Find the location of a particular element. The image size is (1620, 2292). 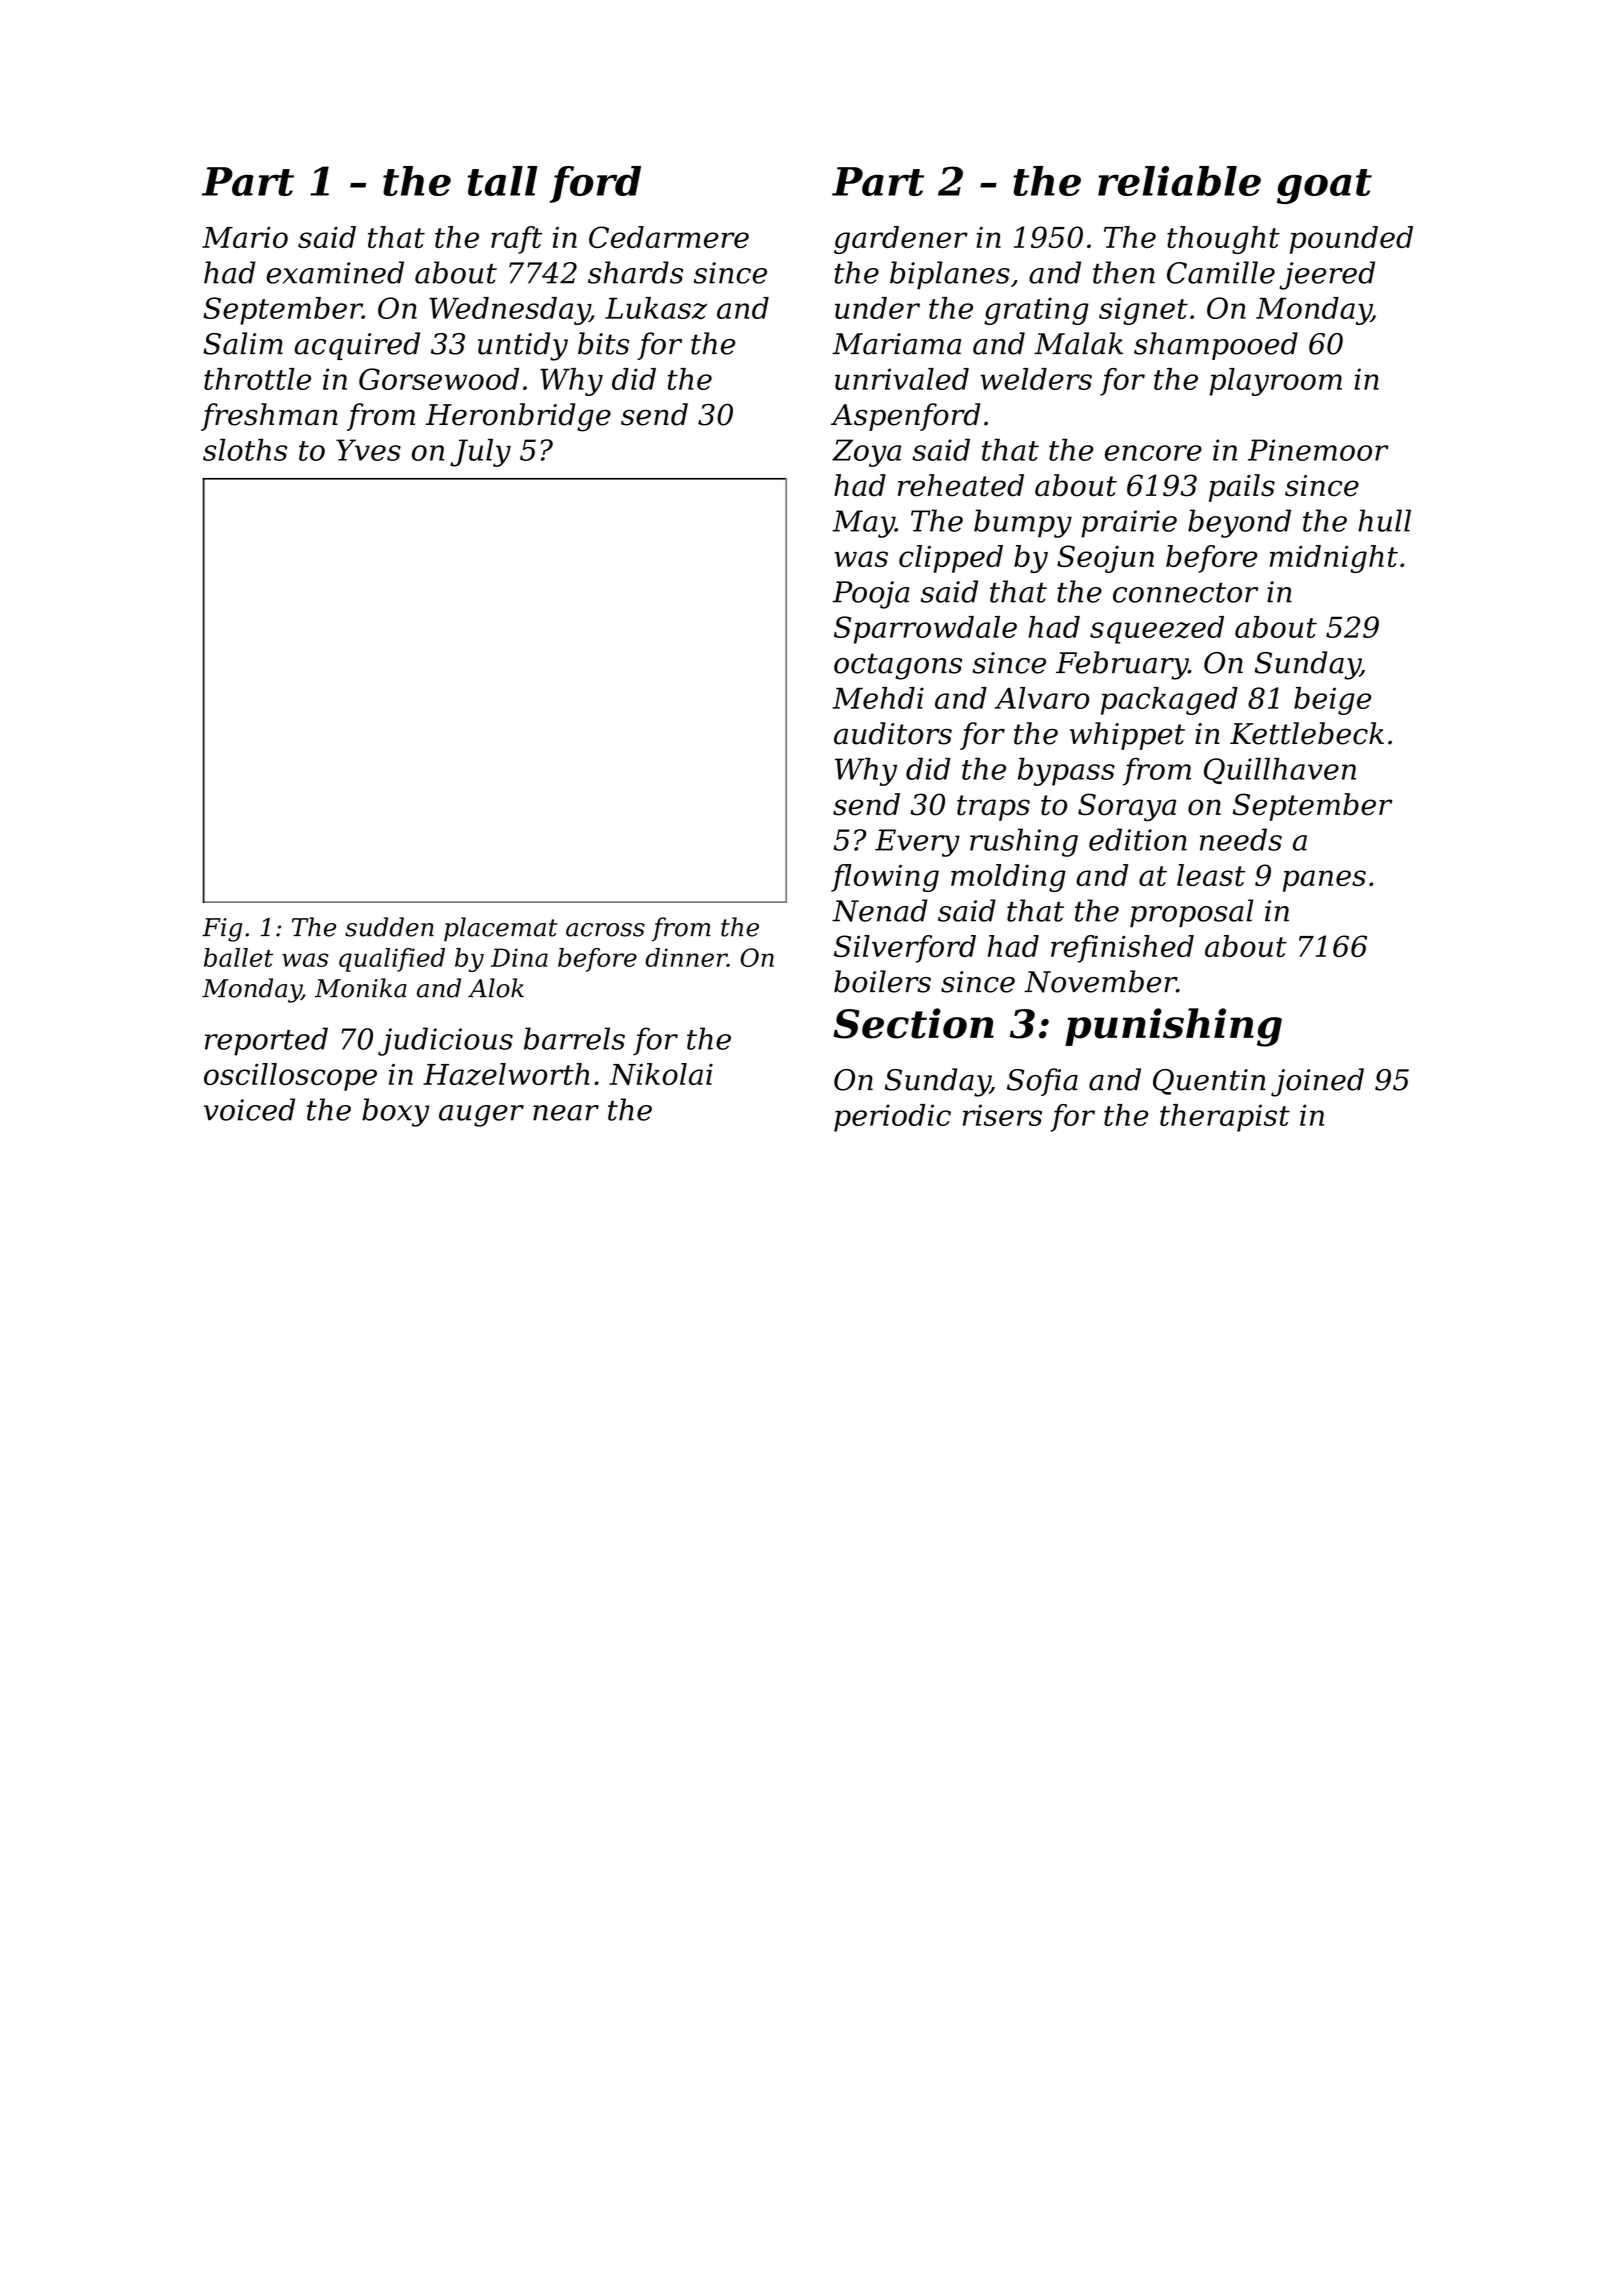

boxy is located at coordinates (395, 1112).
